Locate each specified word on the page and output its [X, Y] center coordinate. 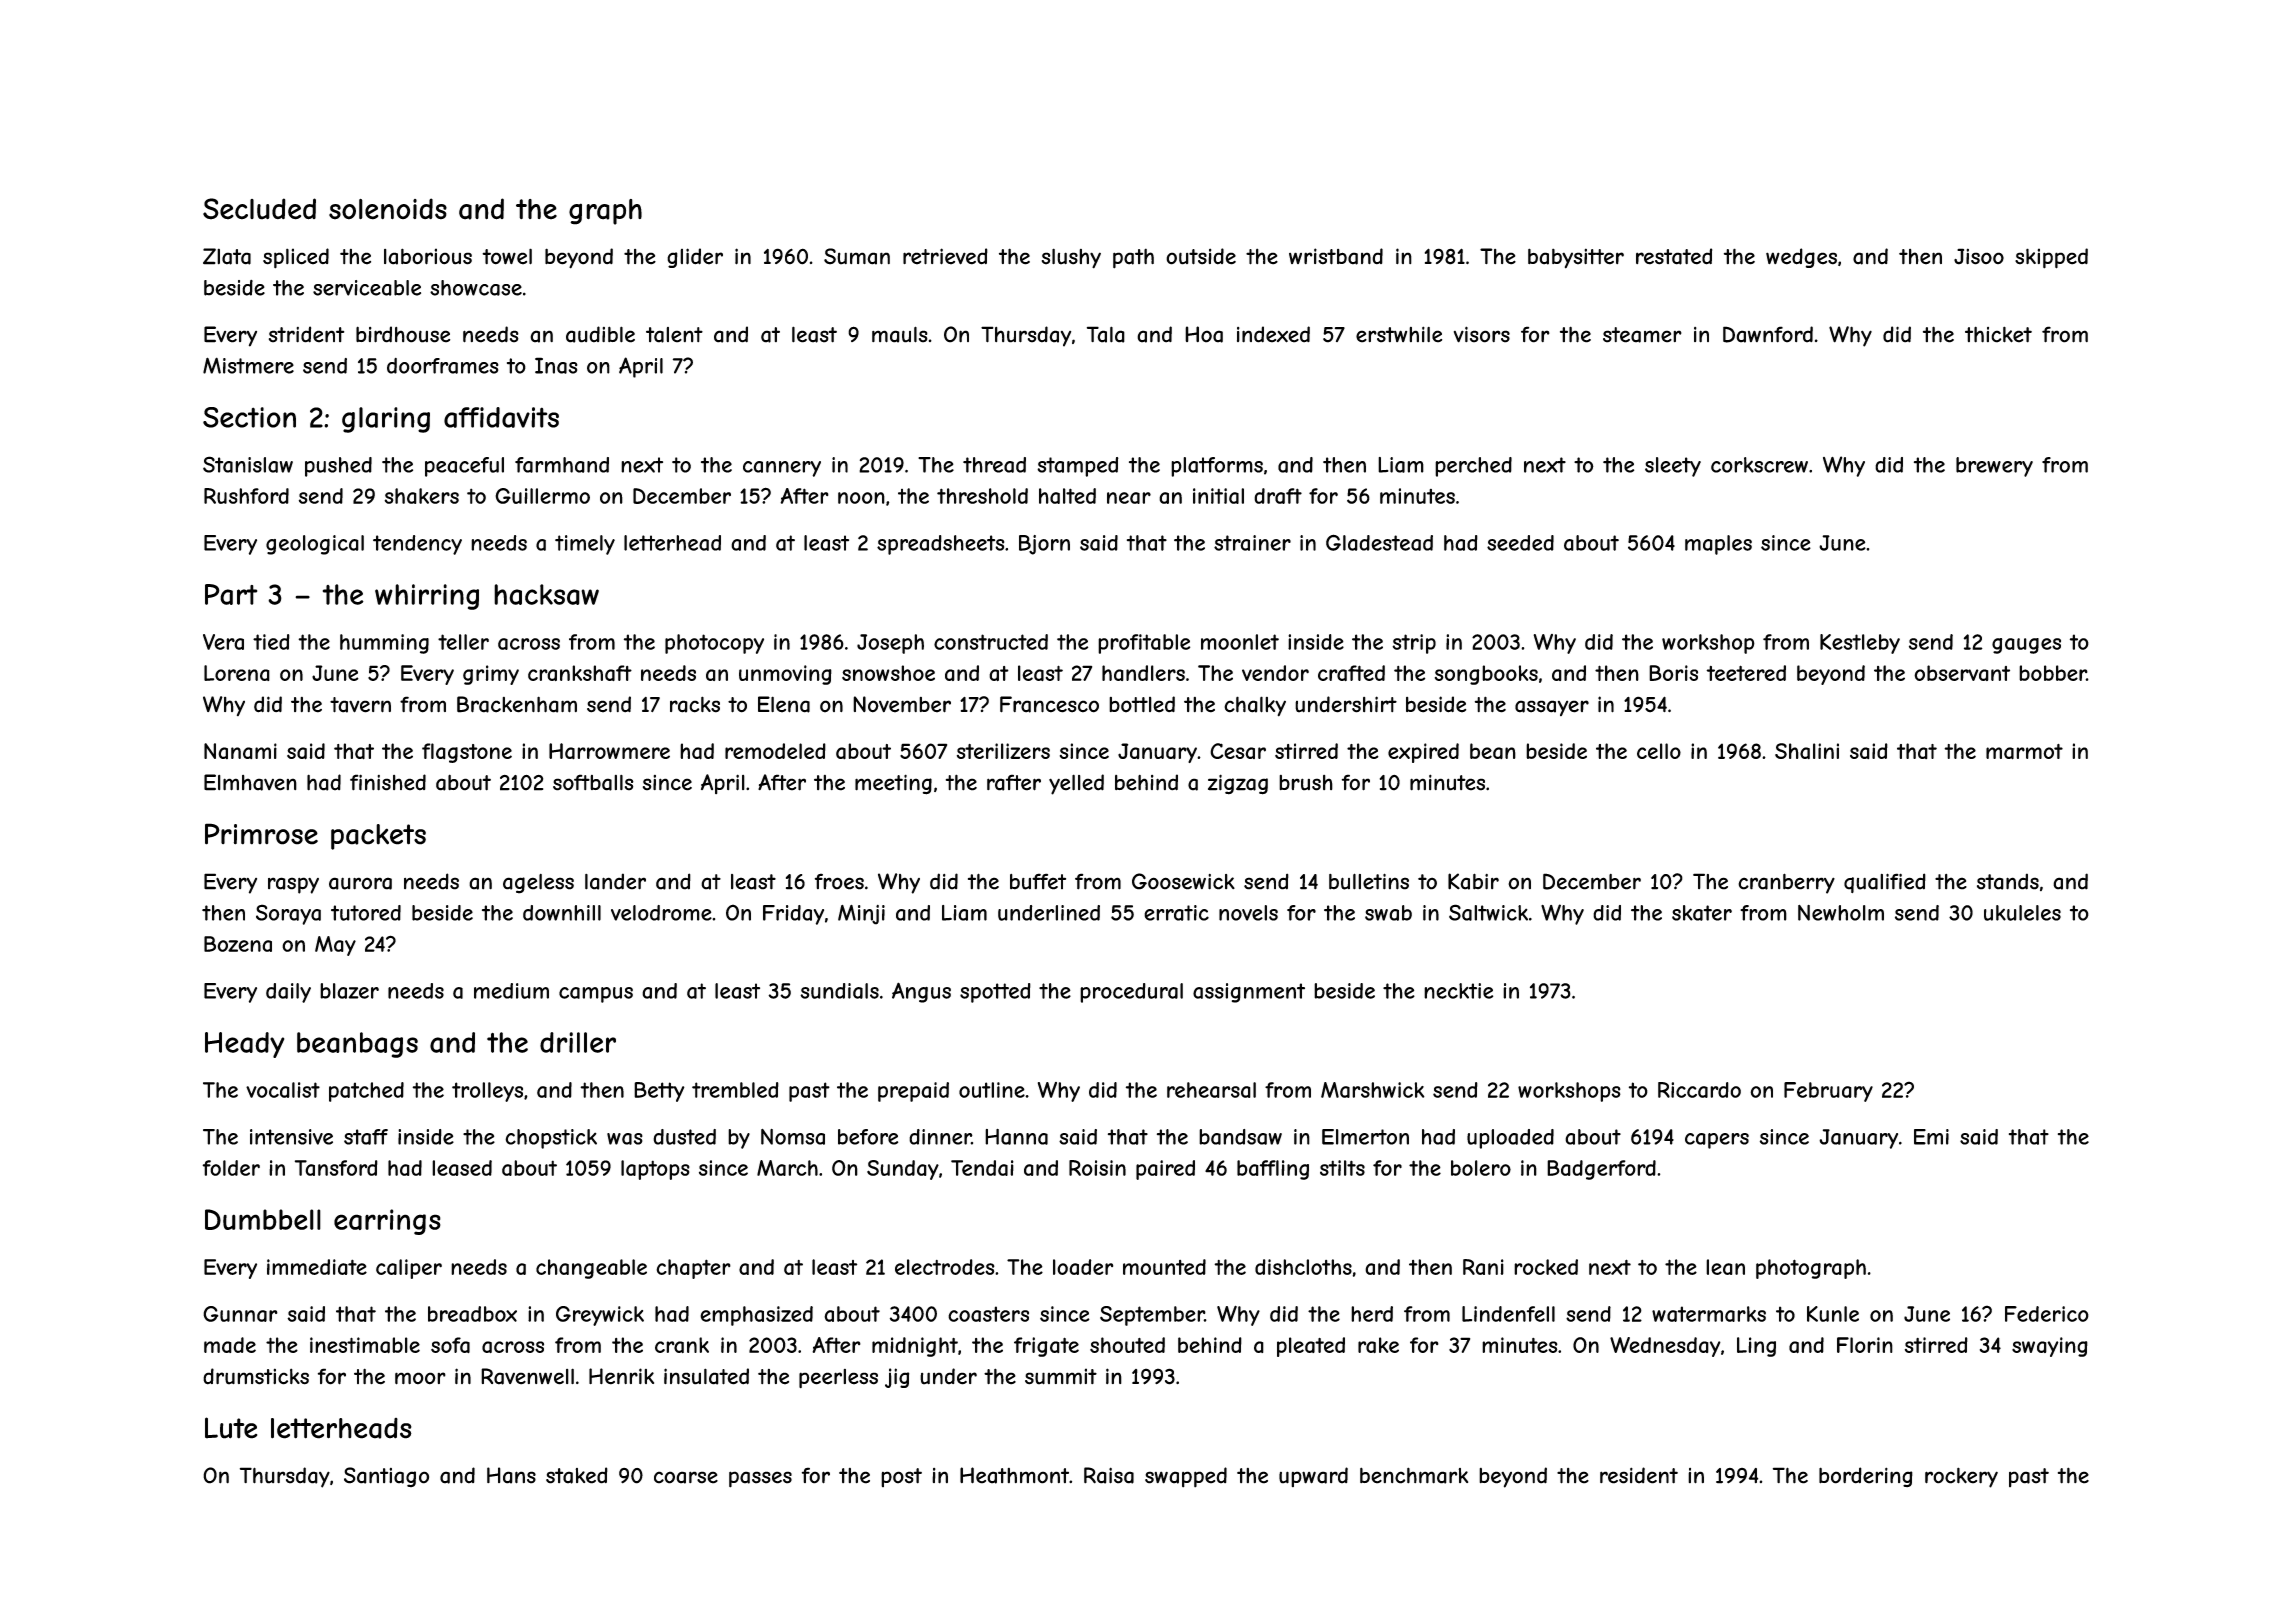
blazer [349, 991]
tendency [417, 545]
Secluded [259, 209]
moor [420, 1378]
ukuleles [2022, 913]
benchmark [1414, 1475]
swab [1388, 913]
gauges [2026, 646]
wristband [1336, 256]
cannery [782, 469]
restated [1674, 256]
